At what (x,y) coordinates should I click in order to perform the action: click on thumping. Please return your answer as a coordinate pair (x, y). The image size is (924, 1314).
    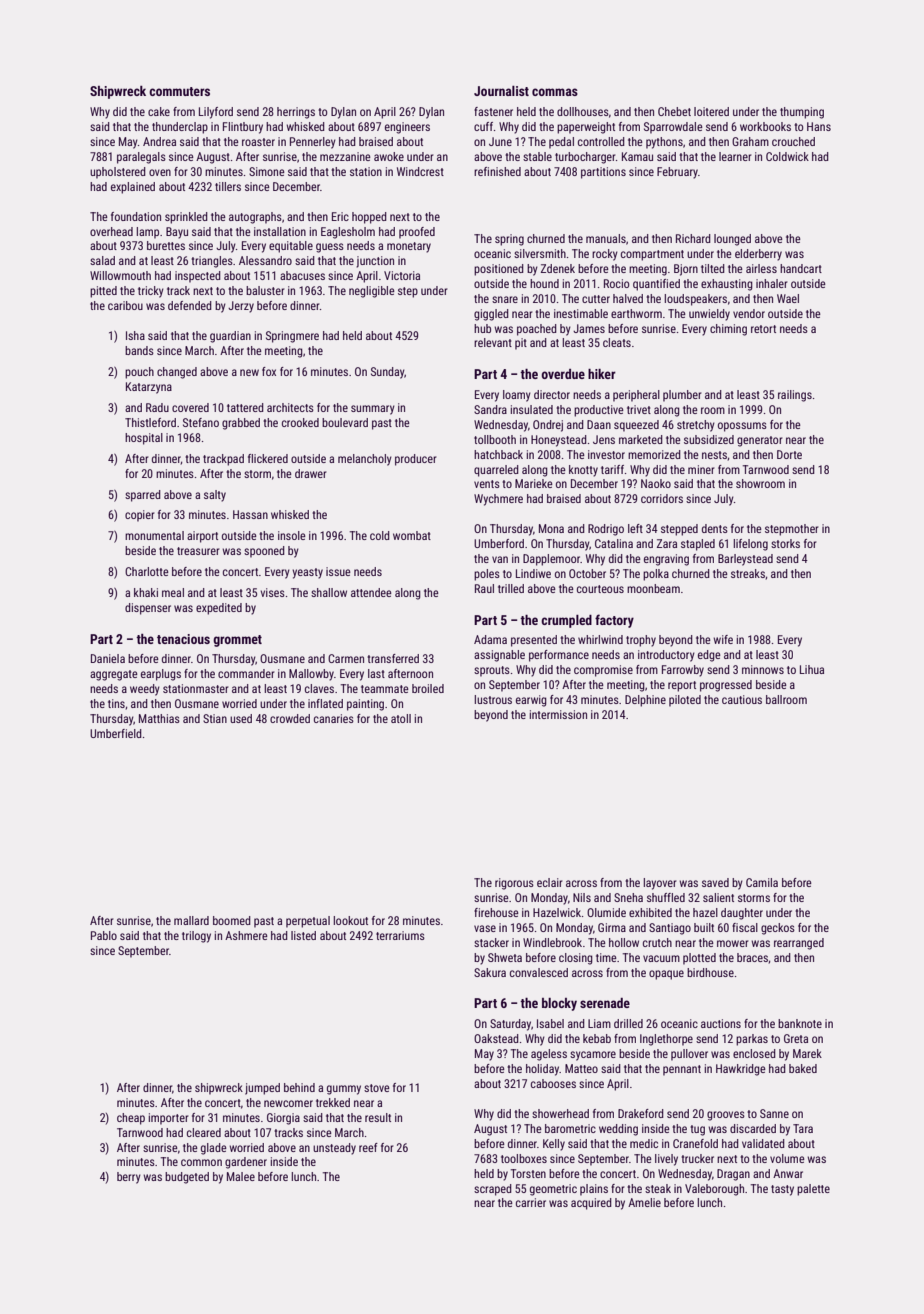
    Looking at the image, I should click on (802, 113).
